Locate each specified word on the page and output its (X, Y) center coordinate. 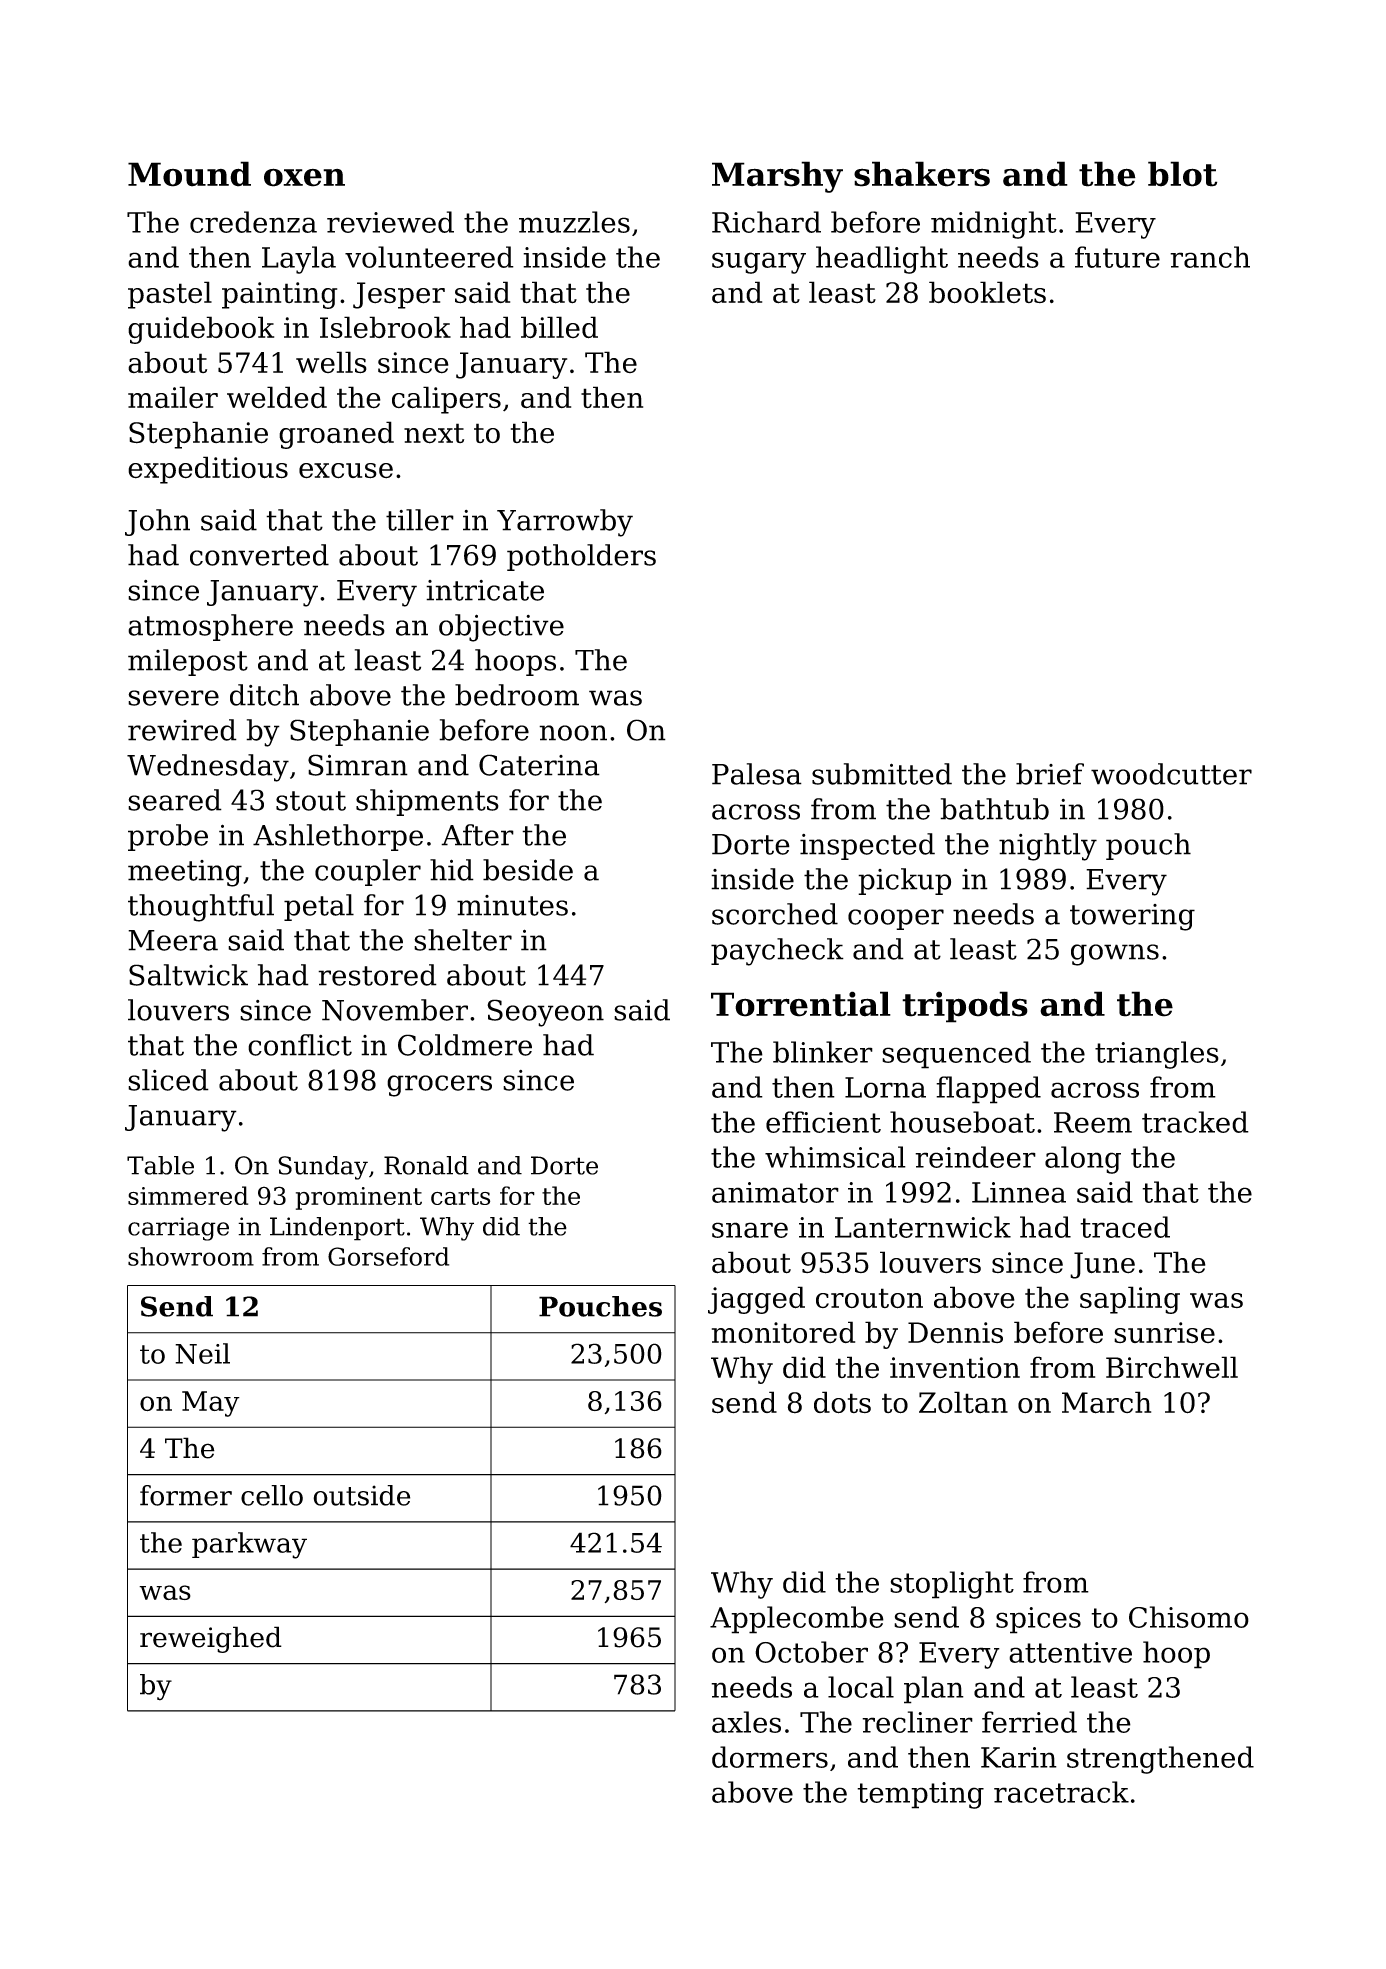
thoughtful (201, 908)
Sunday (323, 1168)
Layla (299, 260)
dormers (770, 1757)
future (1117, 257)
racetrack (1061, 1792)
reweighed (211, 1639)
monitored (783, 1332)
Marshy (777, 177)
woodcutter (1171, 774)
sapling (1130, 1300)
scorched (775, 914)
